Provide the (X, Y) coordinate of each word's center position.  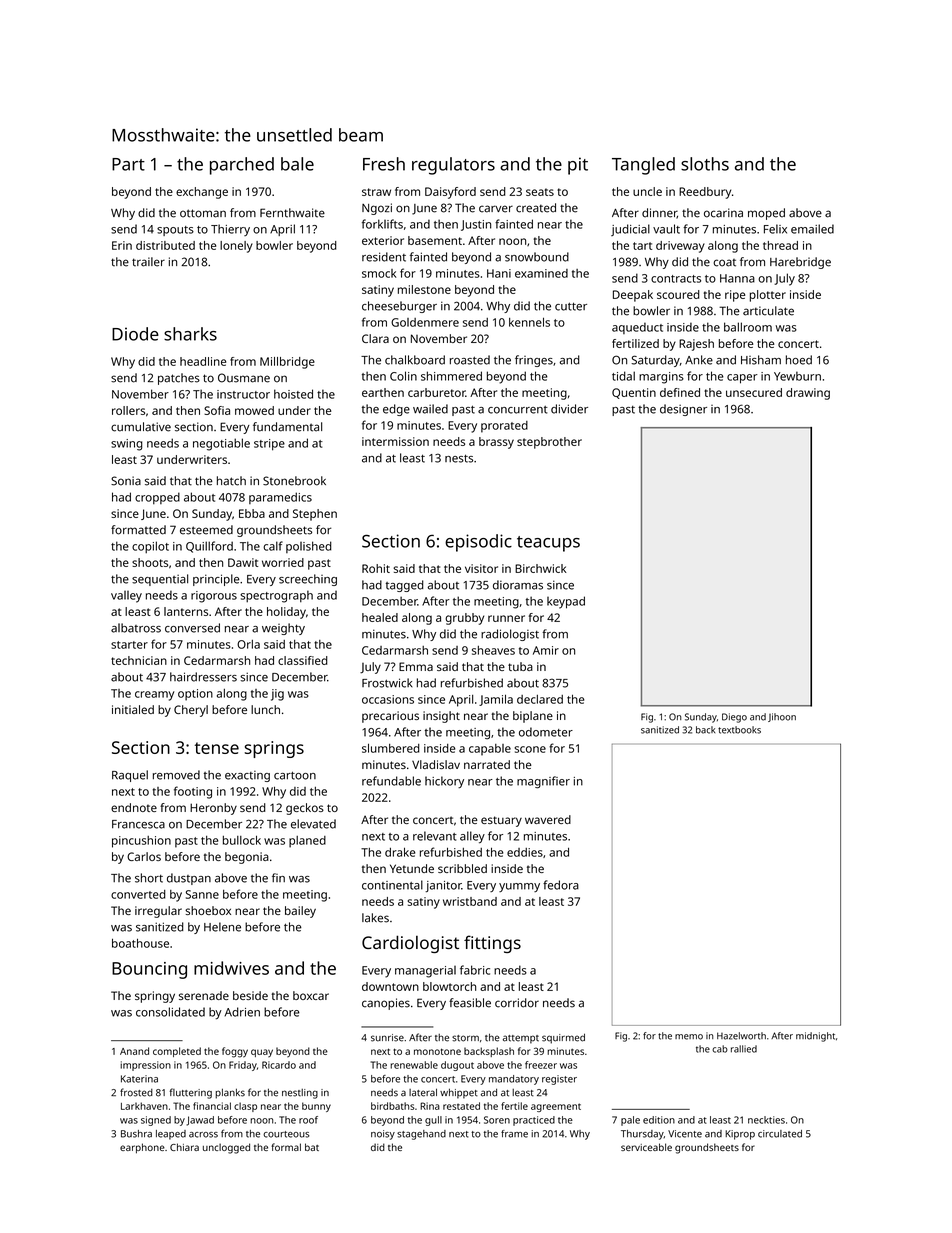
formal (286, 1147)
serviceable (646, 1147)
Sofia (217, 410)
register (559, 1080)
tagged (405, 586)
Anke (699, 360)
